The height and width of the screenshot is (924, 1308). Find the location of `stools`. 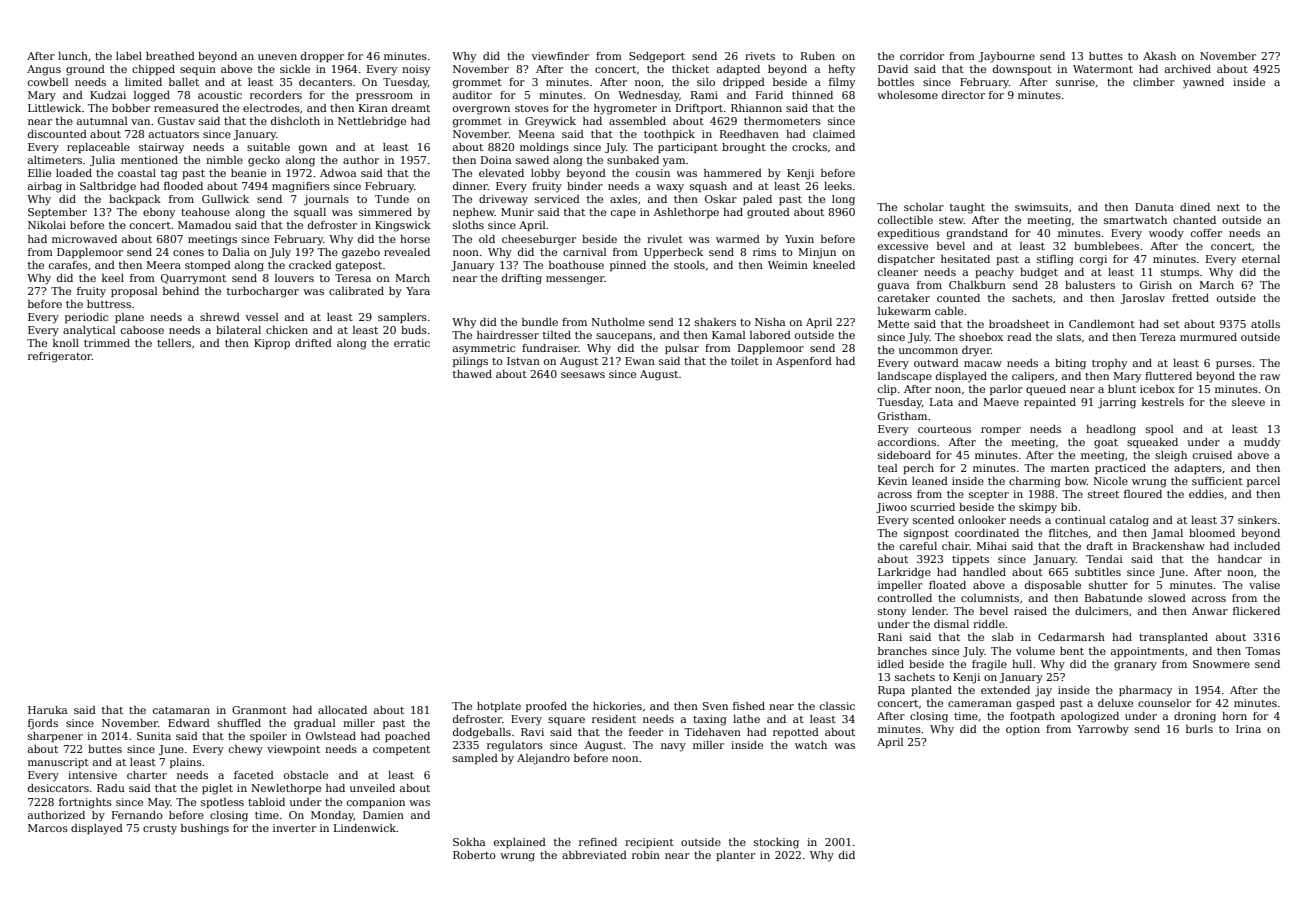

stools is located at coordinates (689, 265).
